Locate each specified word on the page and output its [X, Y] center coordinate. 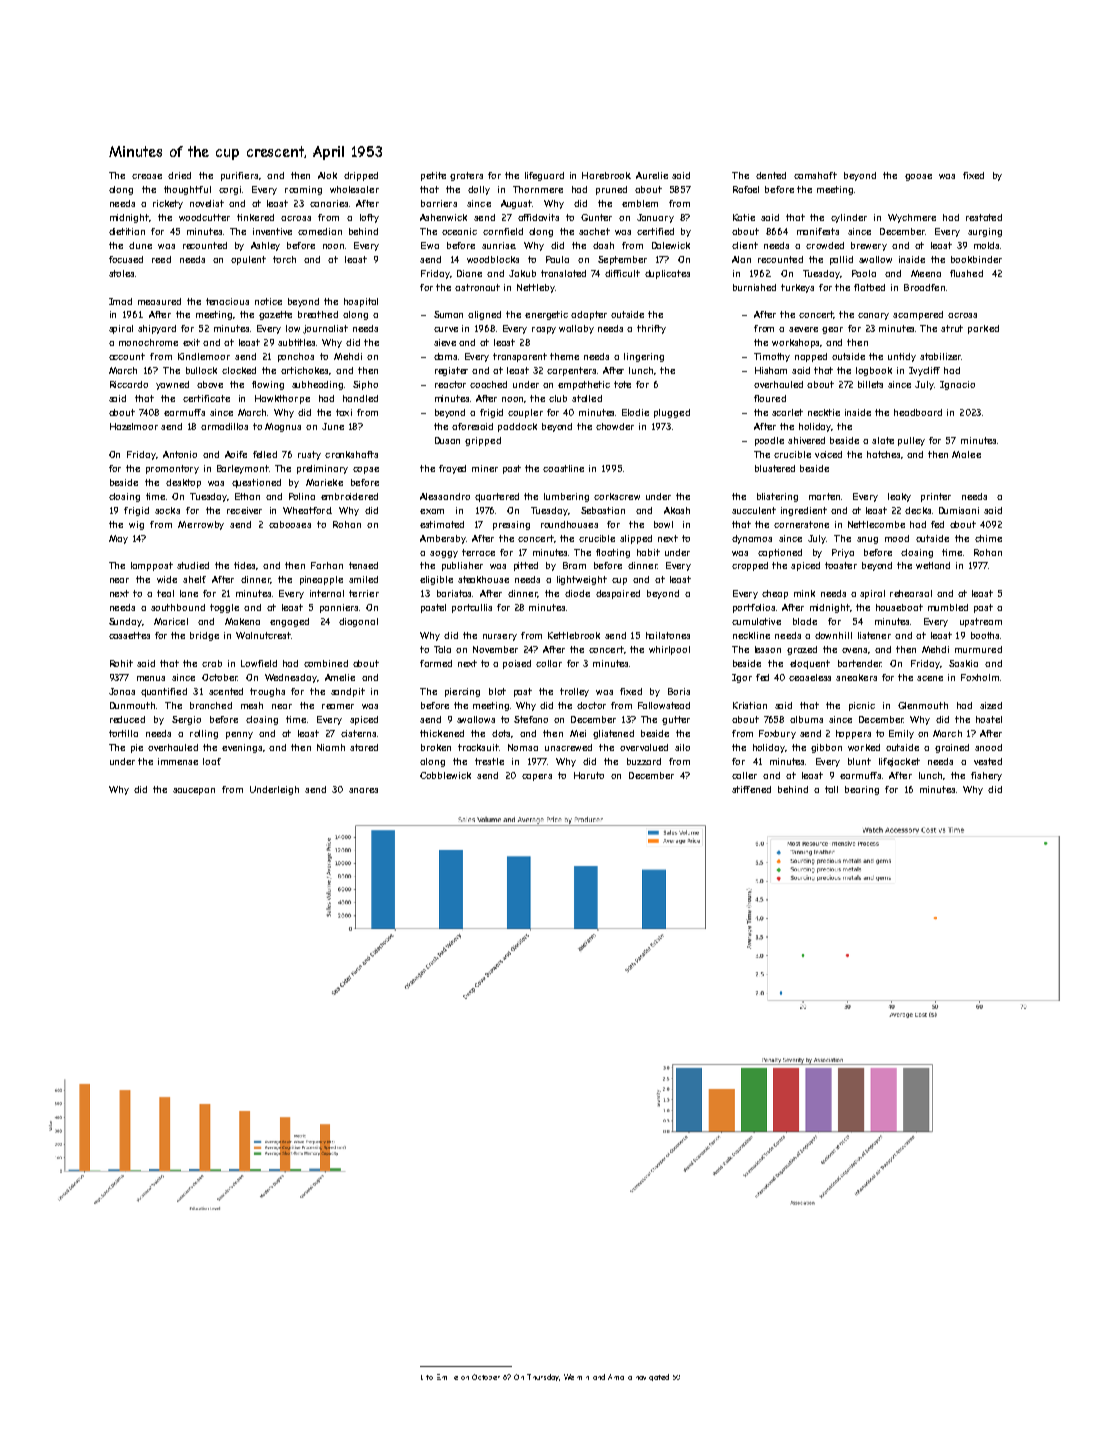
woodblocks [493, 259]
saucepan [194, 791]
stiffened [751, 789]
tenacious [227, 301]
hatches [884, 455]
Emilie [447, 1377]
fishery [986, 776]
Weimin [576, 1377]
